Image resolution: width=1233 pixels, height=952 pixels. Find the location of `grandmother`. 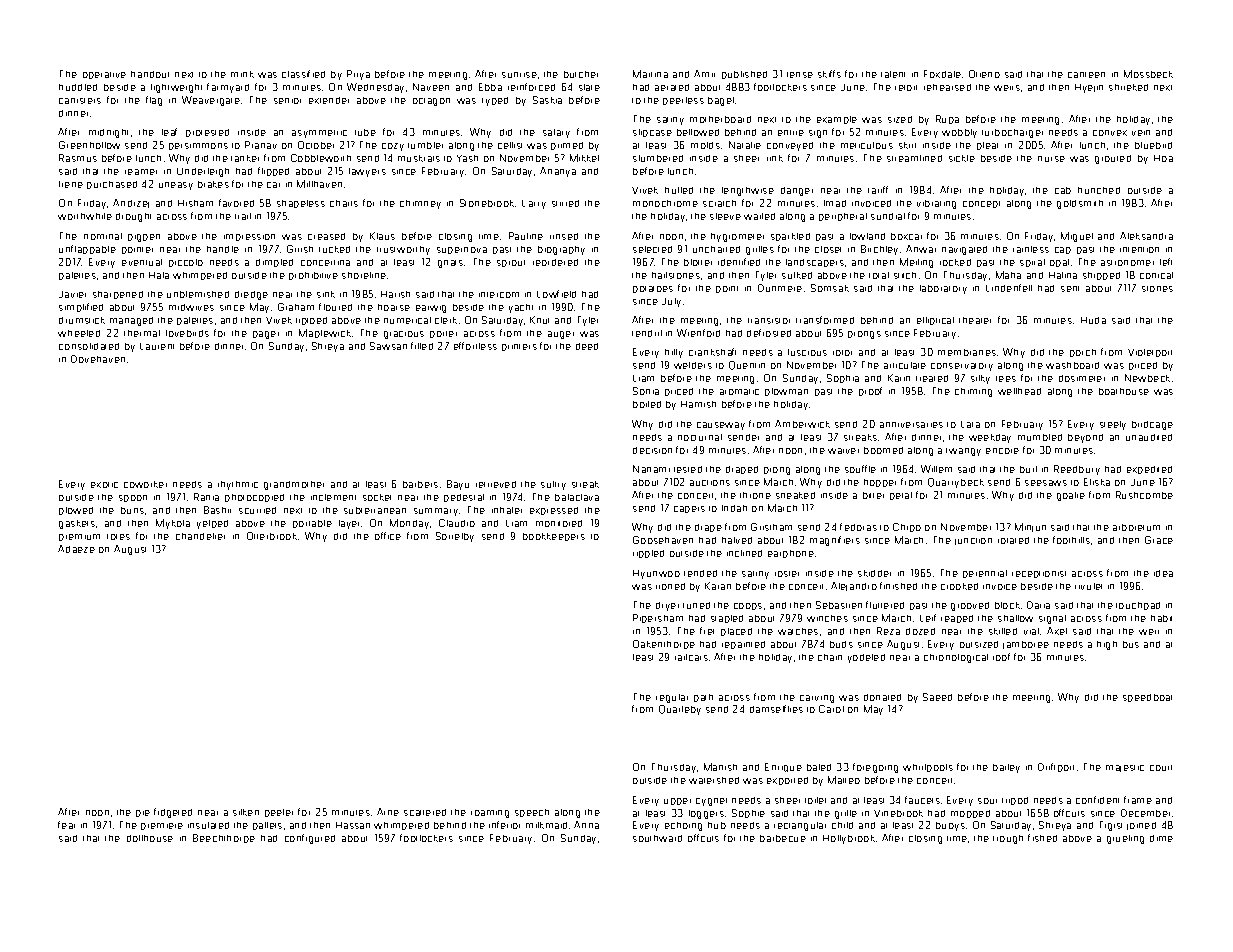

grandmother is located at coordinates (294, 485).
